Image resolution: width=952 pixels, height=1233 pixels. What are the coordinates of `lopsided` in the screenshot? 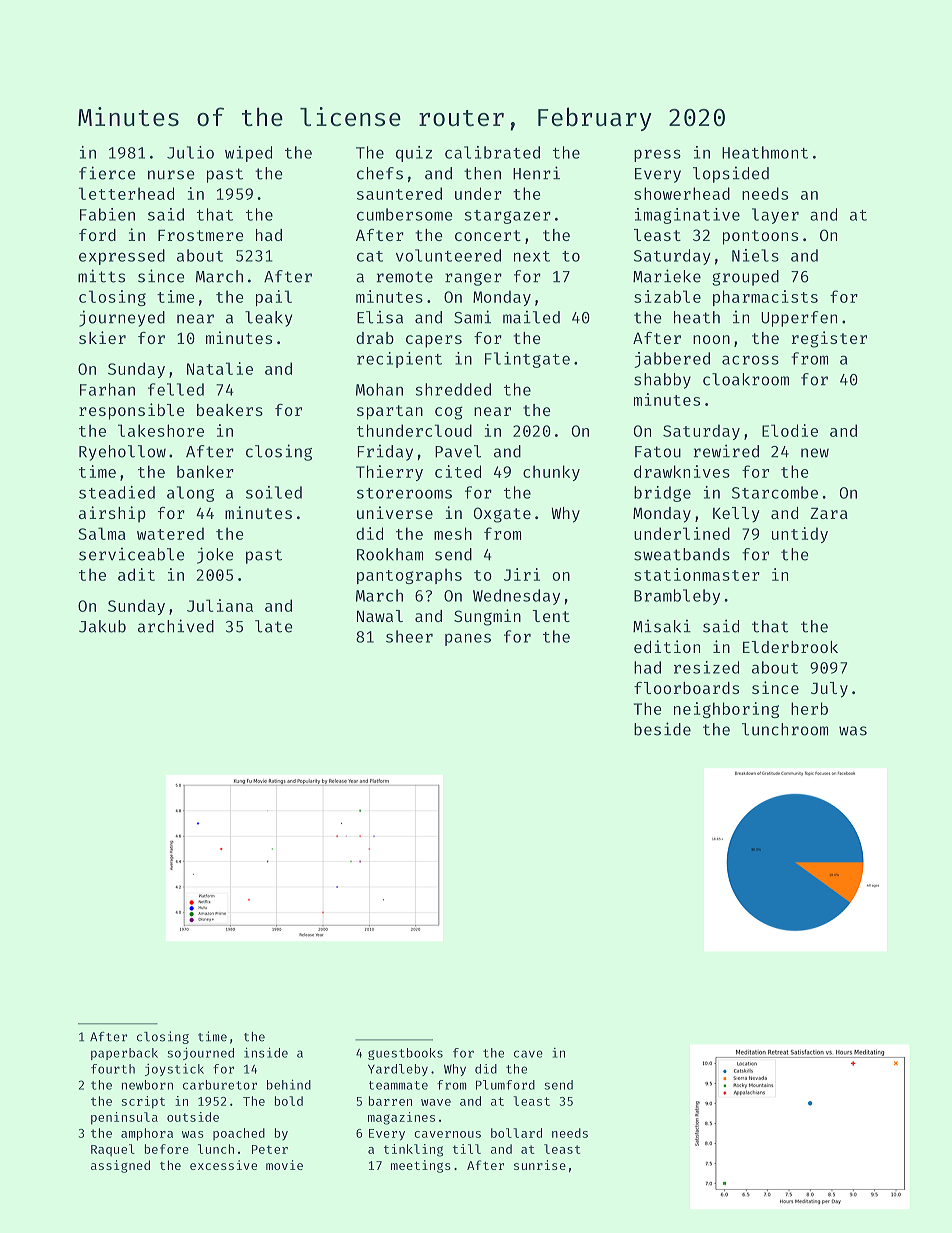 It's located at (731, 174).
